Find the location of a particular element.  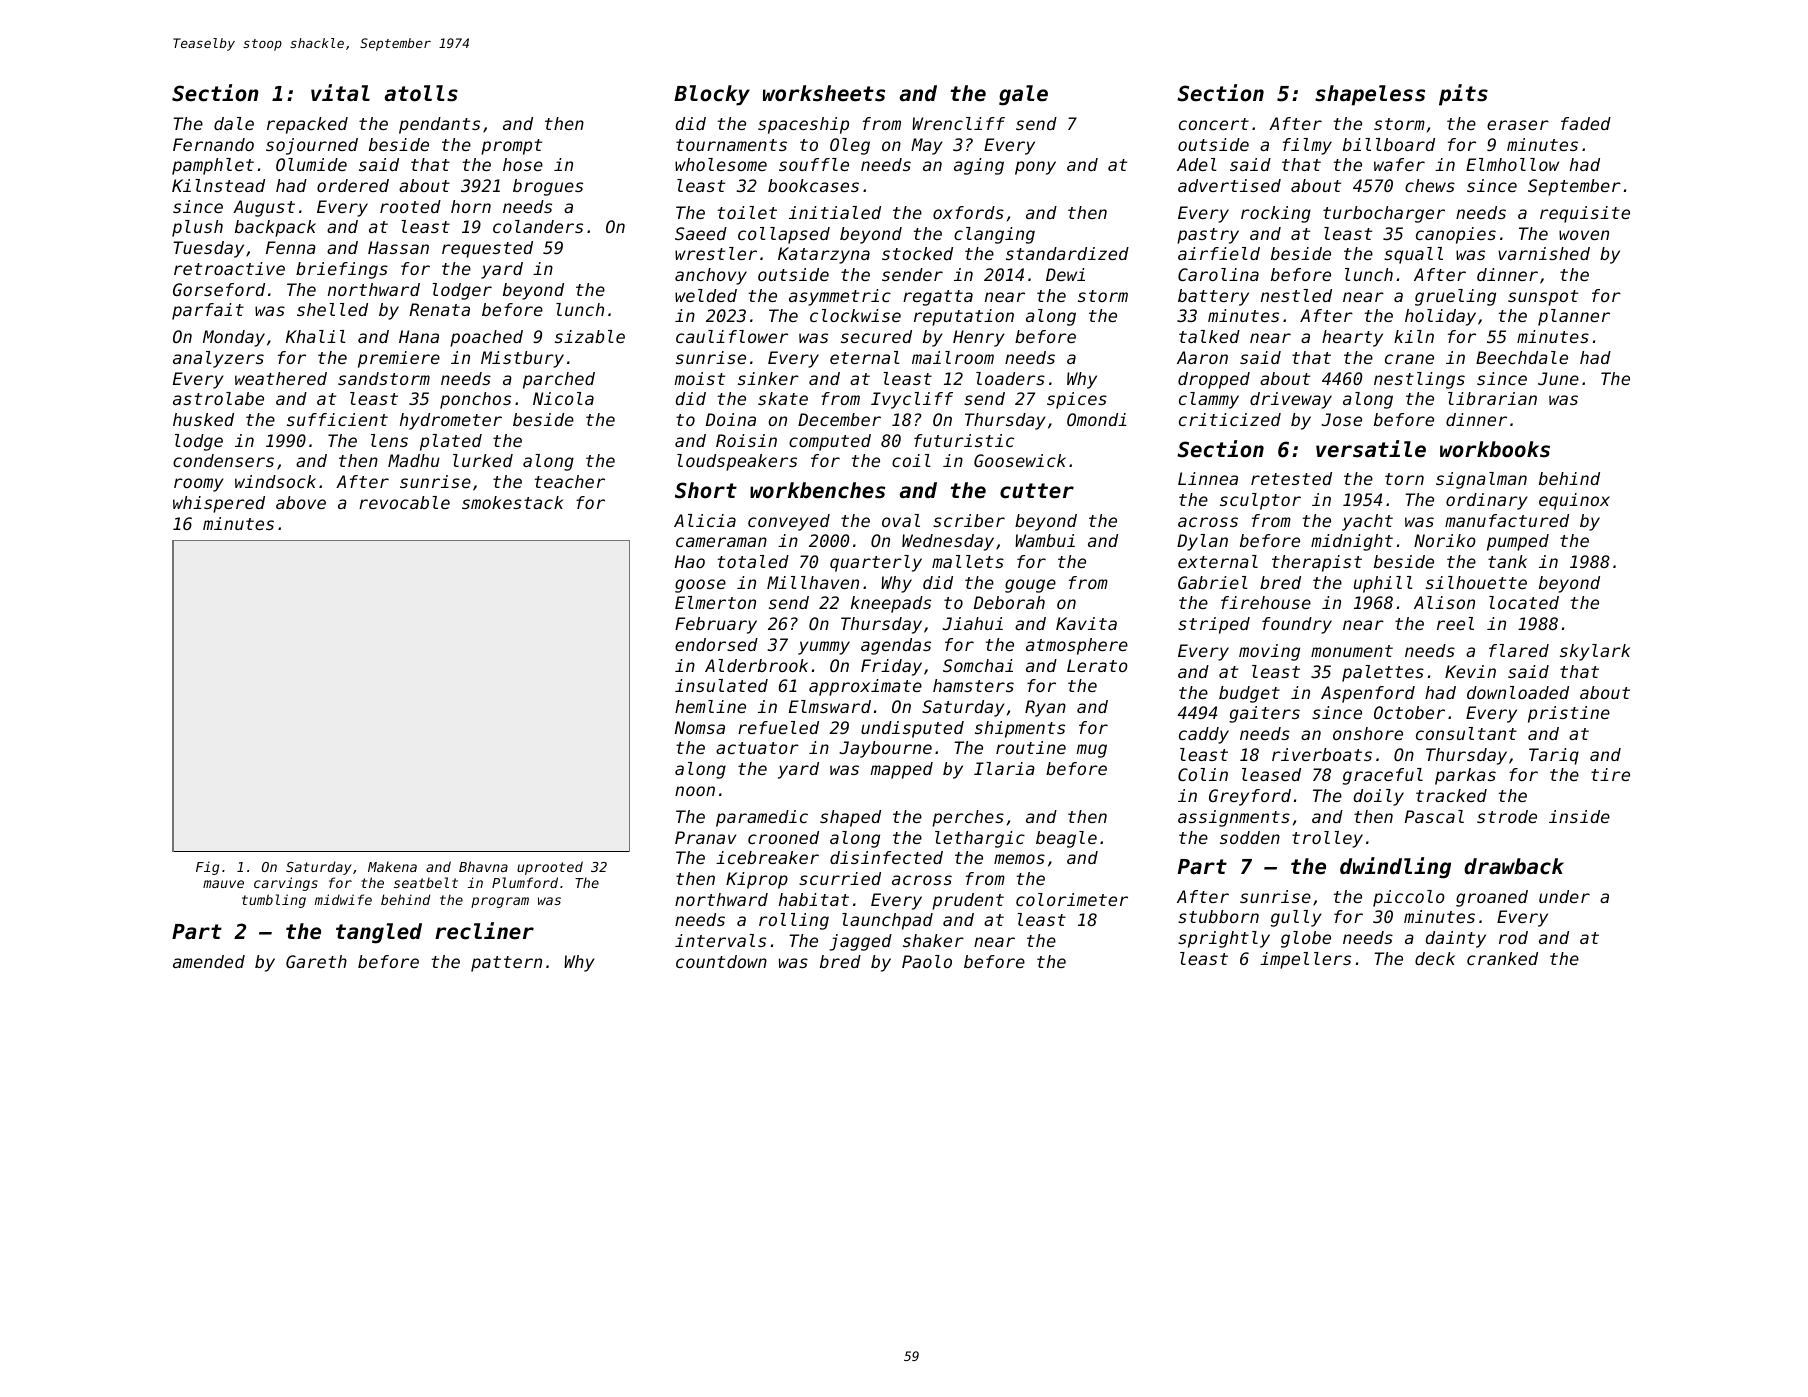

Aspenford is located at coordinates (1368, 694).
